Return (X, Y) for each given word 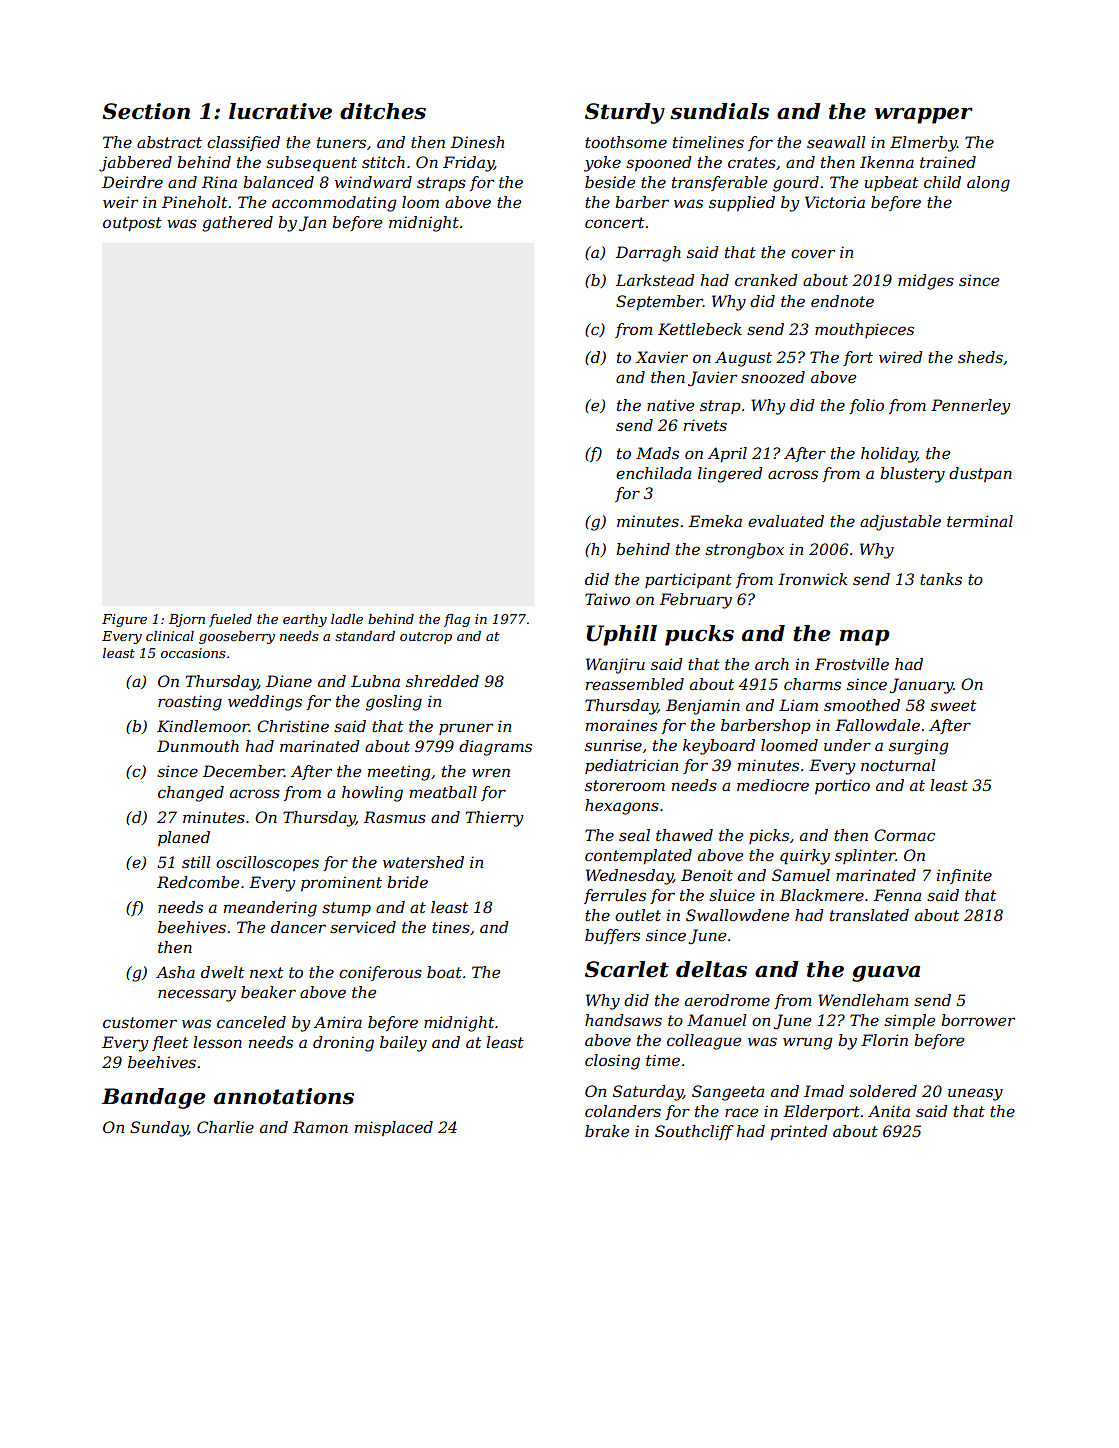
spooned (659, 163)
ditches (383, 111)
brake (607, 1131)
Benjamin (703, 707)
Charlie (225, 1127)
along (988, 184)
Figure (124, 620)
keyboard (719, 747)
